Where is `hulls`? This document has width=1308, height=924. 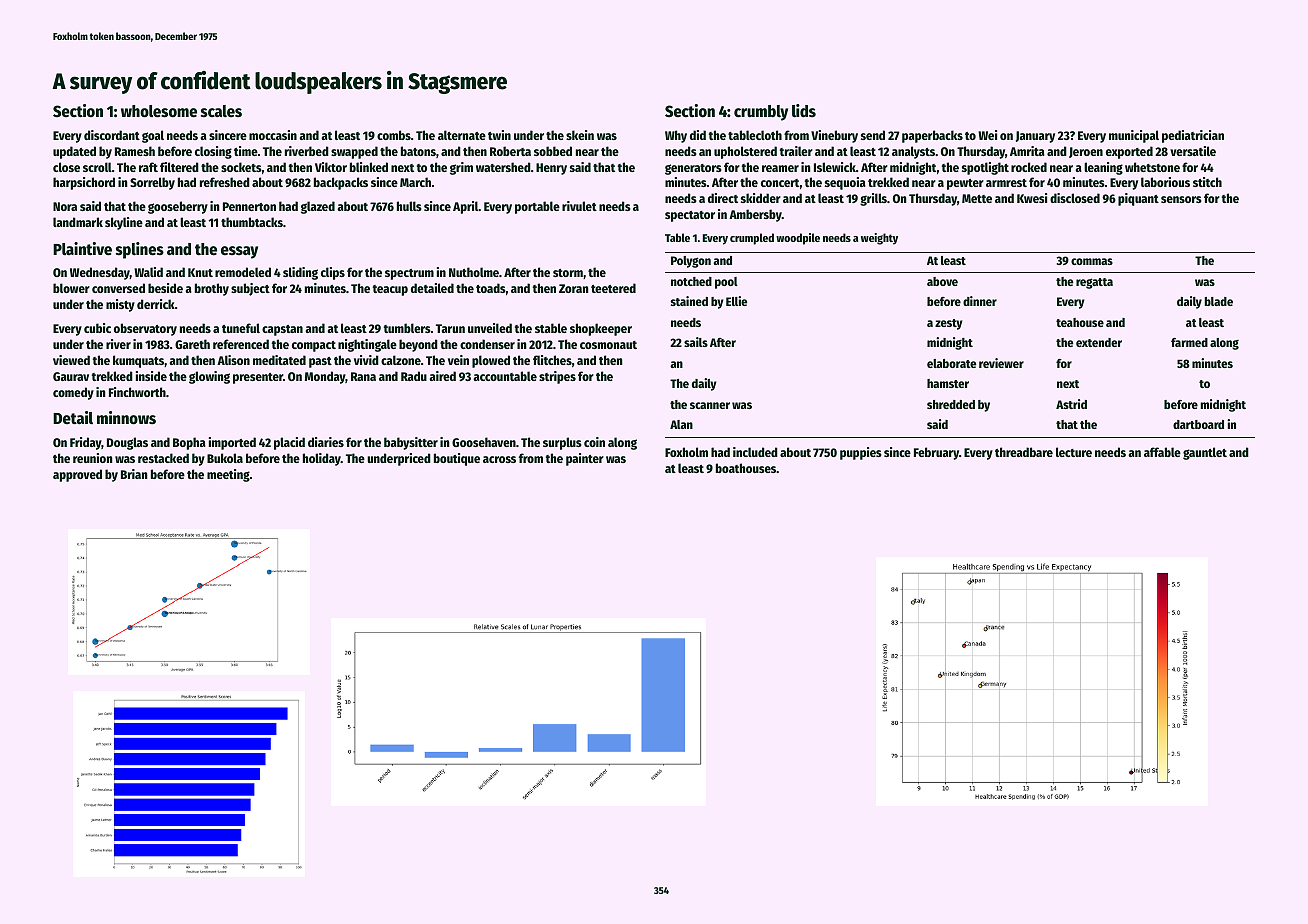
hulls is located at coordinates (409, 206).
